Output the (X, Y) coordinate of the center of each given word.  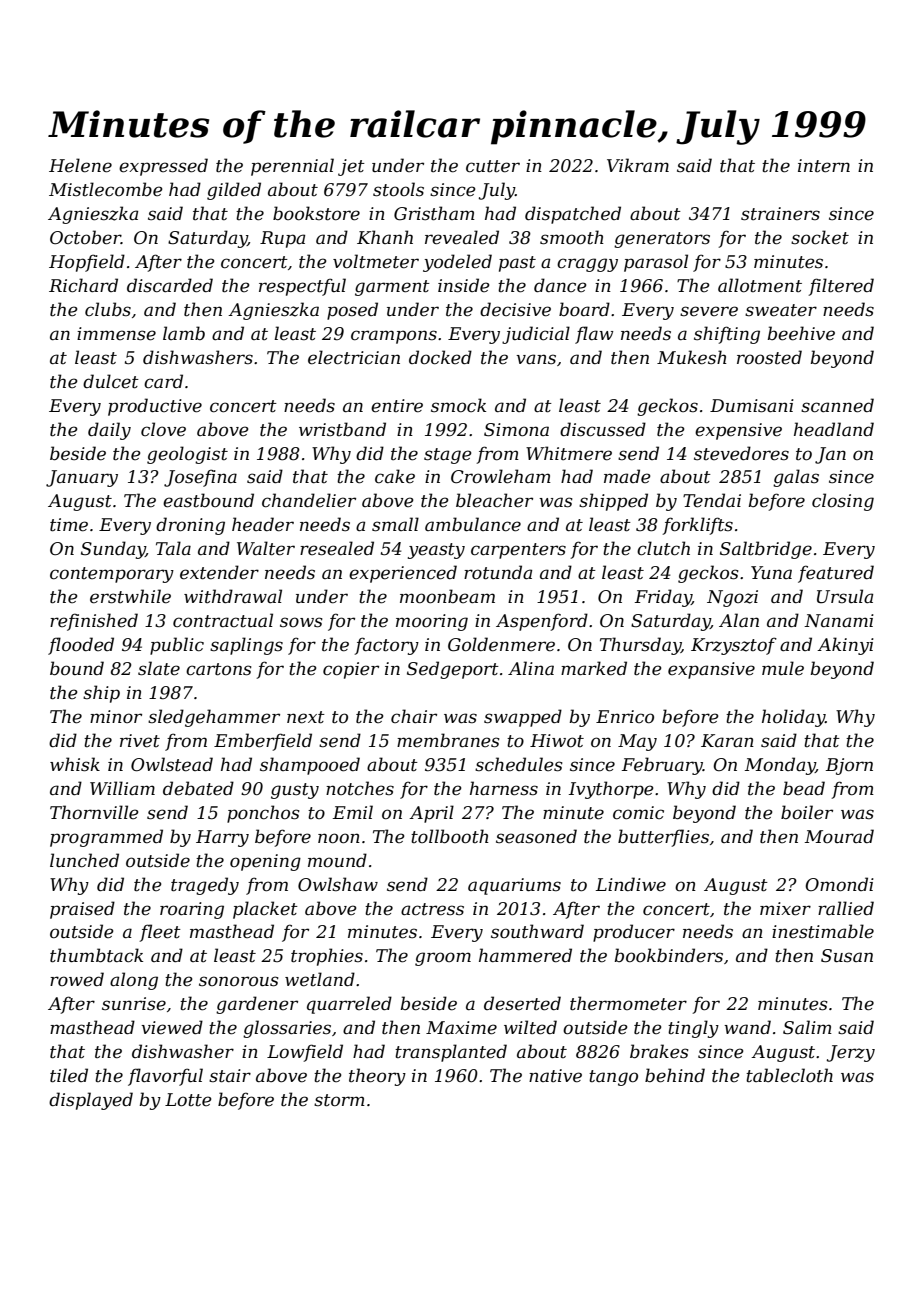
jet (351, 167)
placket (265, 910)
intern (824, 166)
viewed (172, 1027)
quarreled (349, 1005)
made (627, 476)
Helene (80, 165)
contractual (223, 620)
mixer (785, 909)
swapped (523, 718)
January (82, 478)
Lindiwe (631, 884)
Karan (727, 740)
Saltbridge (766, 550)
